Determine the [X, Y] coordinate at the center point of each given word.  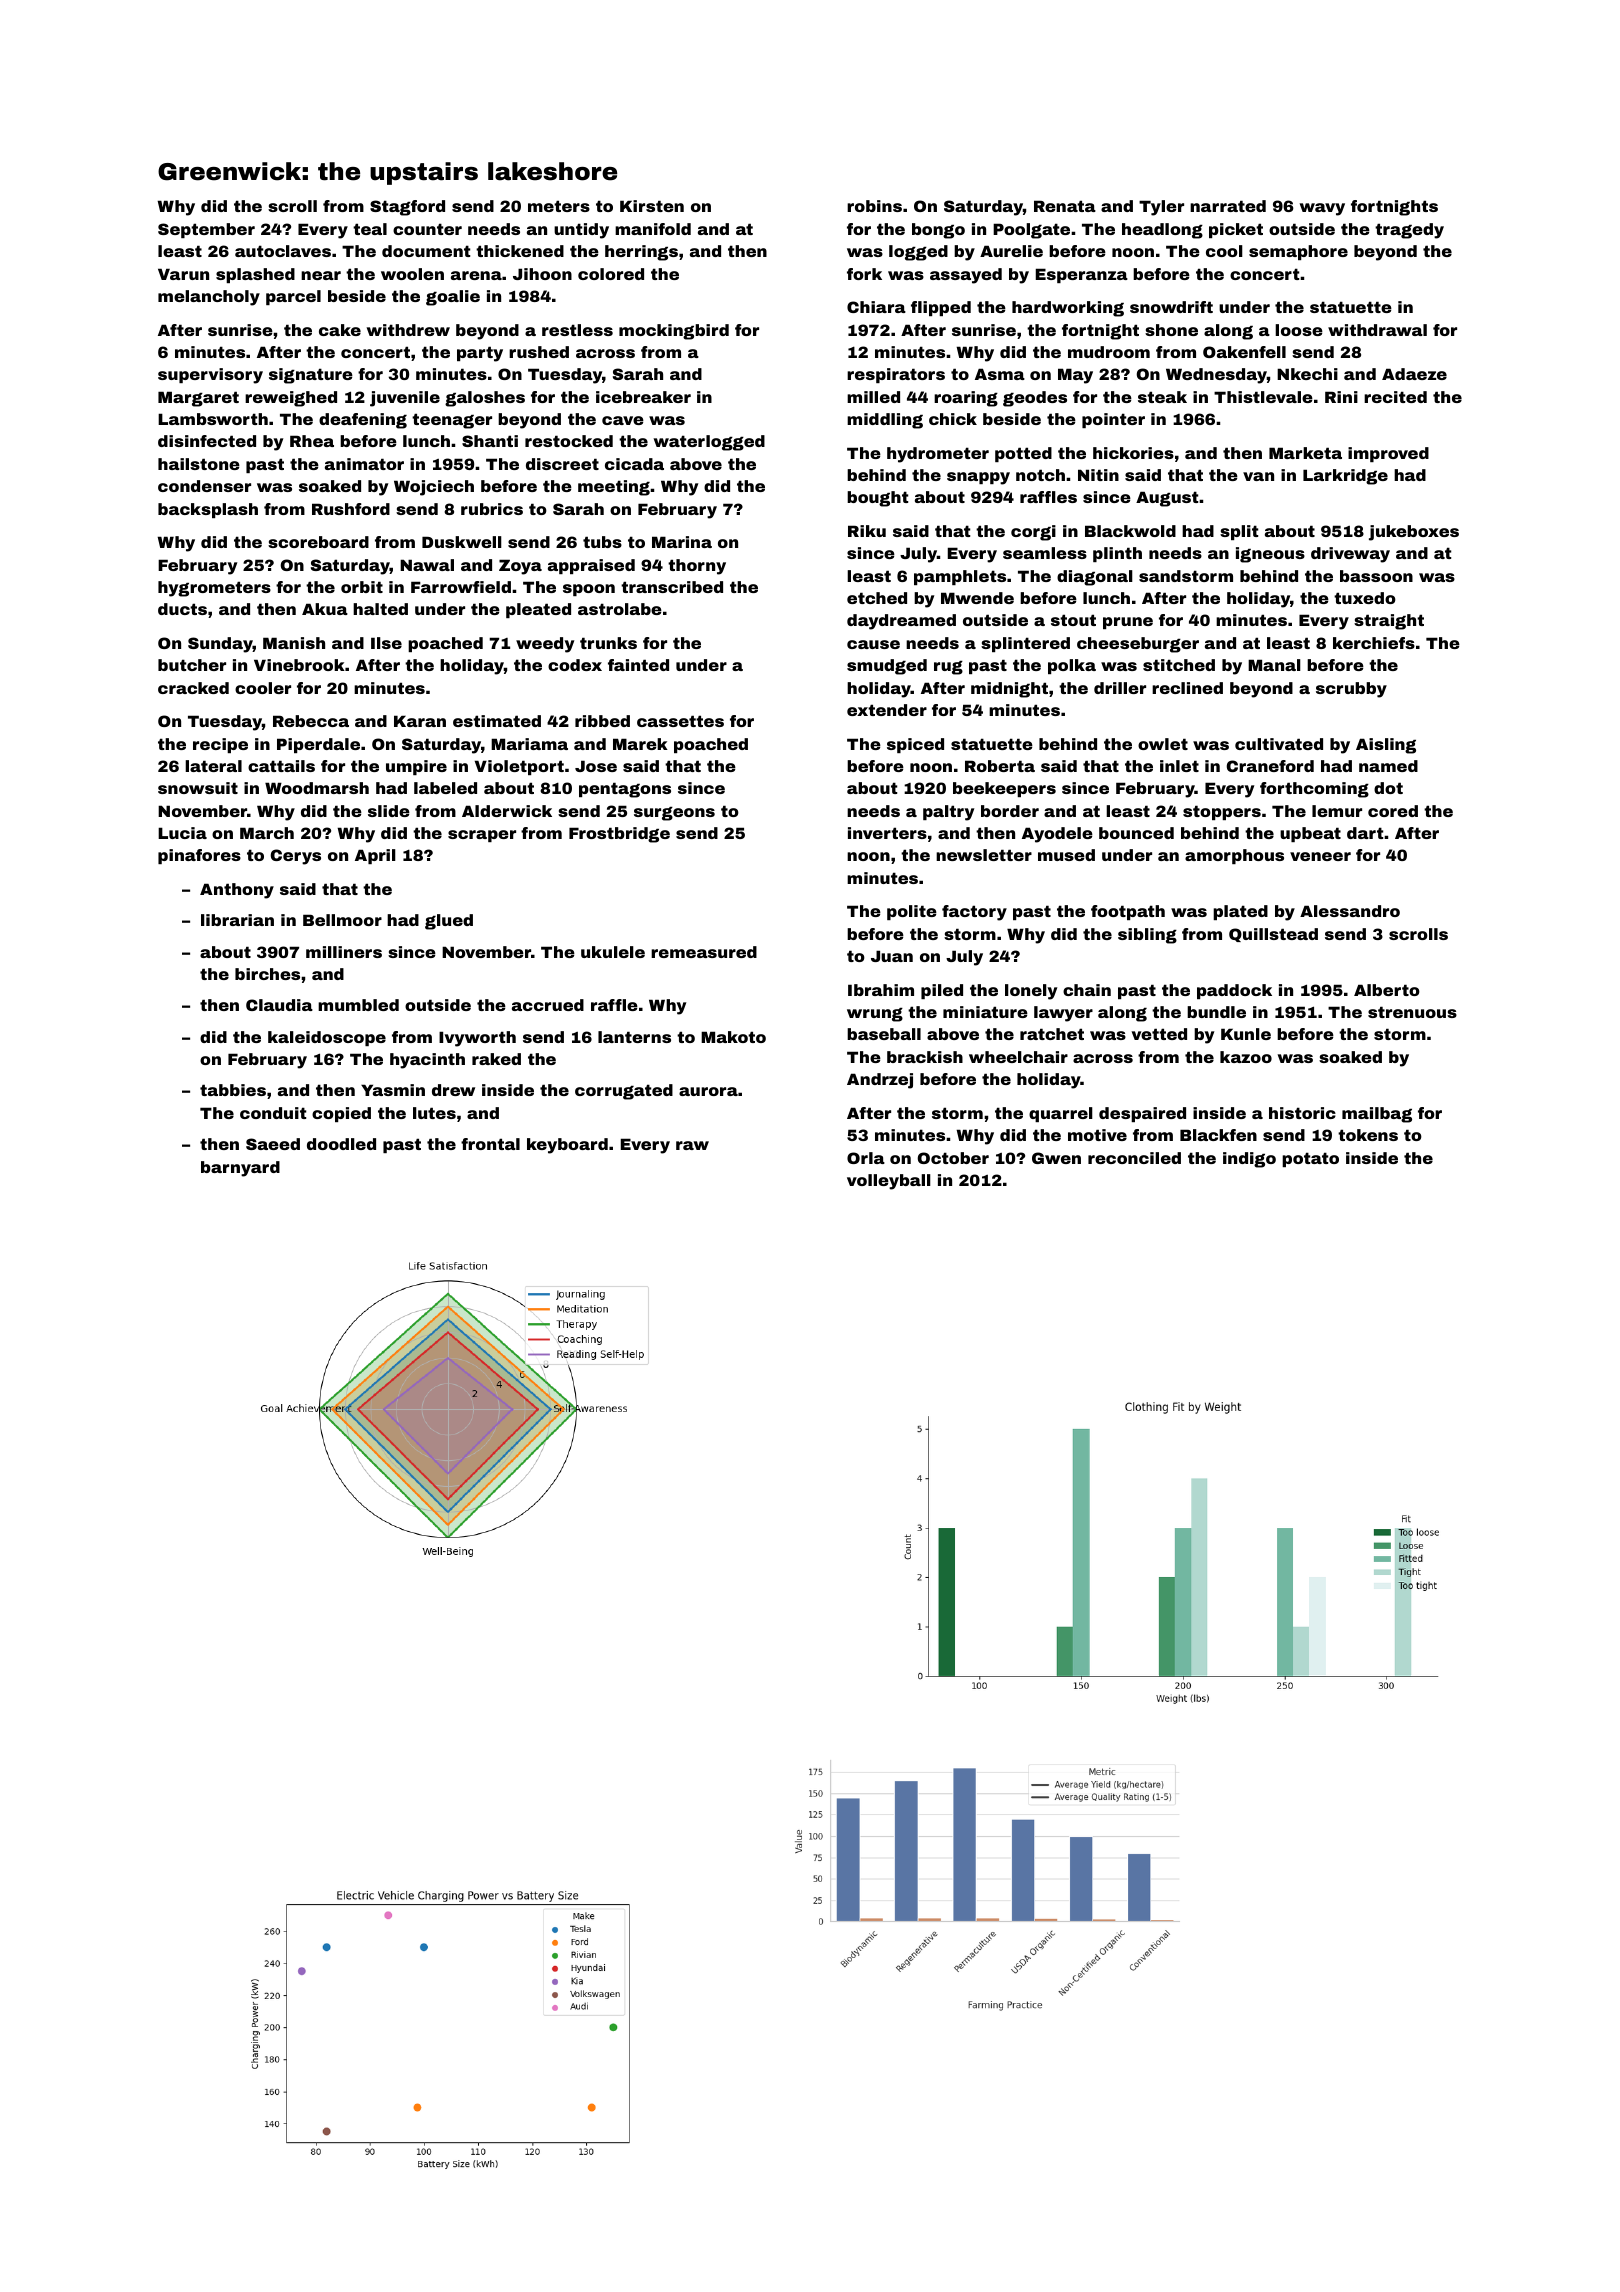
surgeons [674, 814]
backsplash [208, 510]
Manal [1274, 665]
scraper [482, 836]
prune [1128, 623]
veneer [1320, 856]
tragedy [1409, 231]
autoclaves [283, 251]
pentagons [625, 790]
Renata [1065, 206]
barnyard [240, 1169]
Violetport [519, 767]
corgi [1033, 533]
